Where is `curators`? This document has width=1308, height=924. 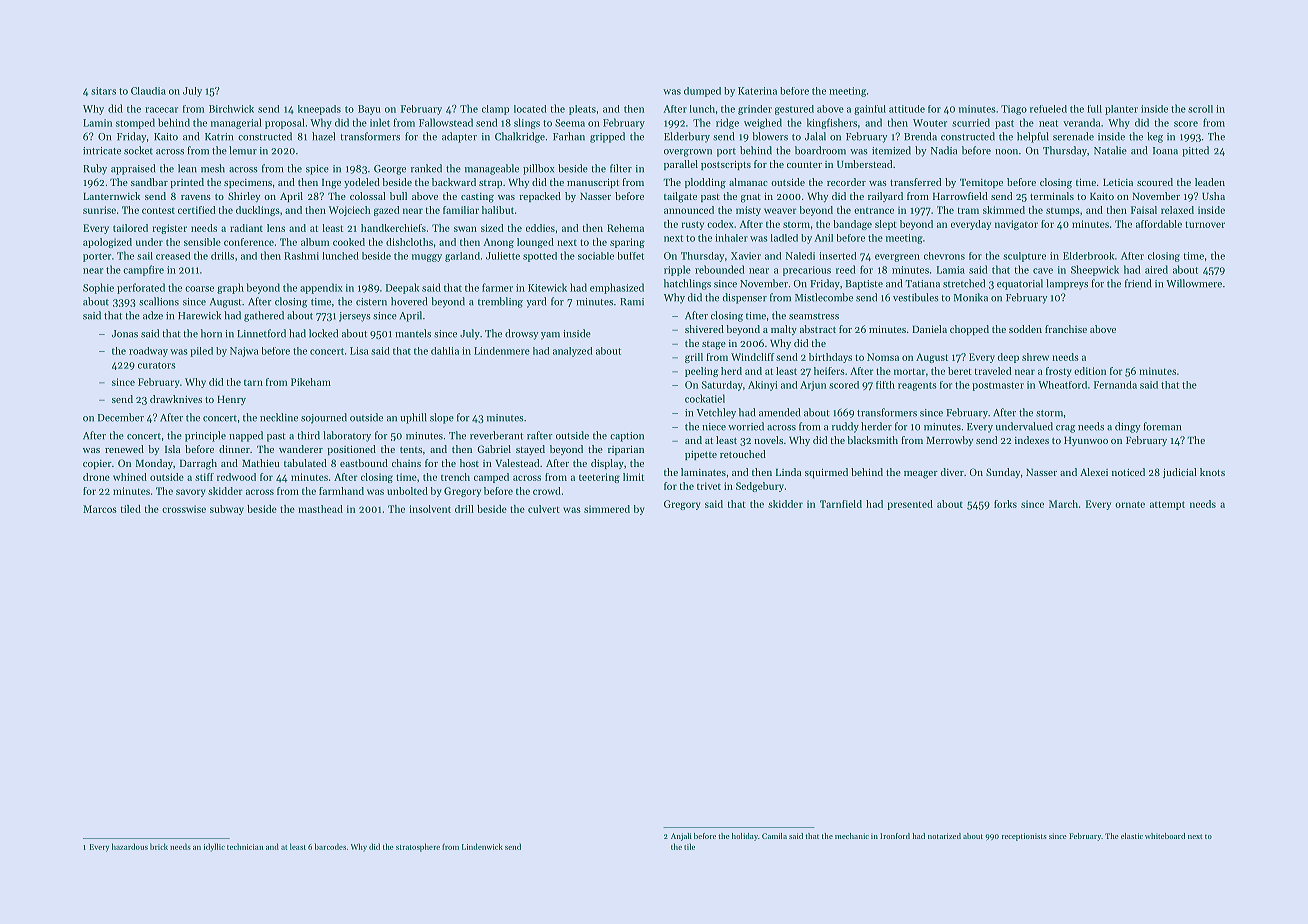
curators is located at coordinates (157, 365).
